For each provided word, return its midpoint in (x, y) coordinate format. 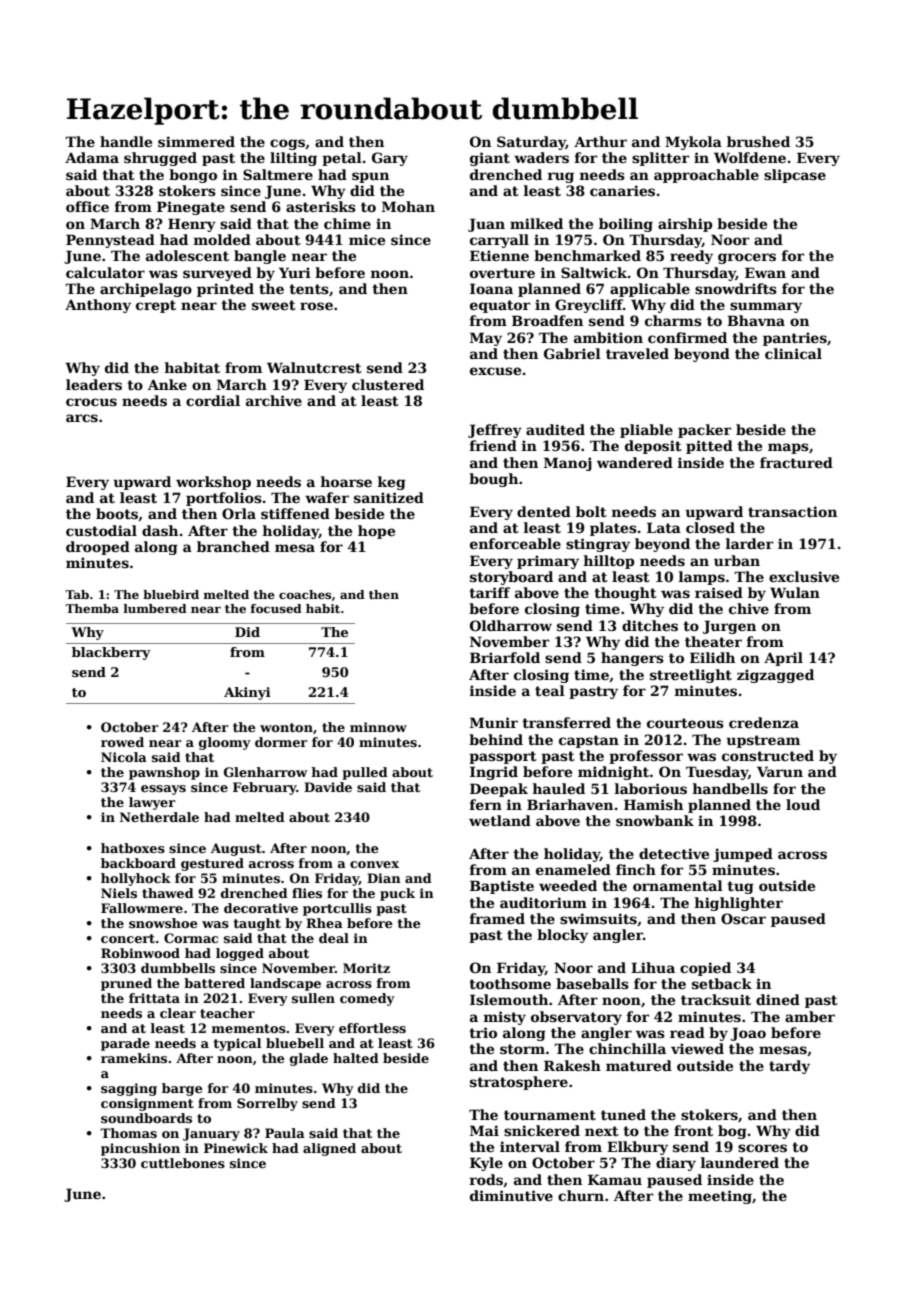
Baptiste (502, 887)
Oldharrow (511, 625)
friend (493, 445)
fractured (796, 462)
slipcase (795, 176)
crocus (91, 402)
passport (503, 757)
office (87, 206)
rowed (122, 742)
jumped (743, 855)
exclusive (804, 576)
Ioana (491, 288)
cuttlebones (183, 1163)
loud (803, 804)
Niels (119, 893)
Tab (77, 594)
